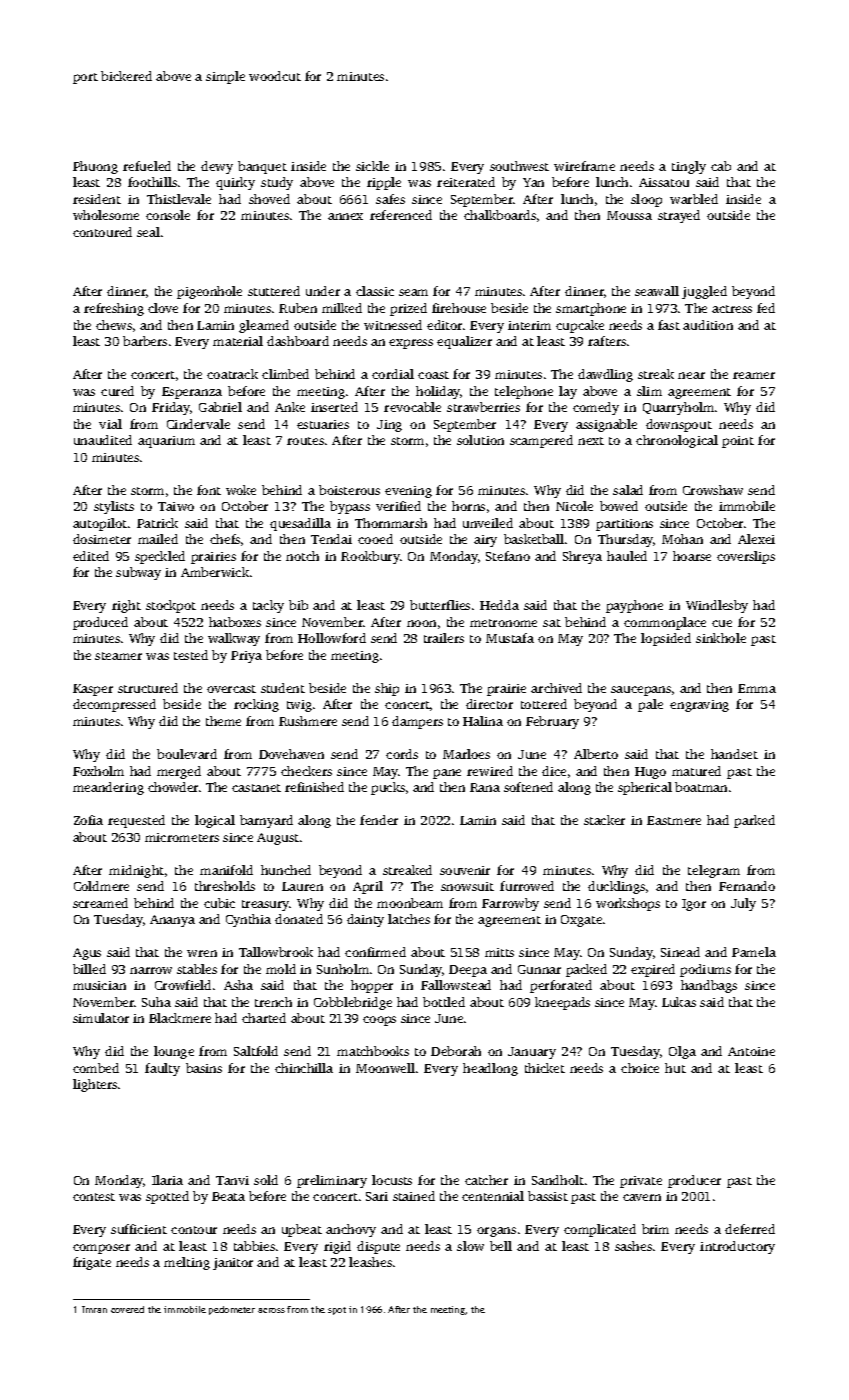 This image has height=1400, width=849. Describe the element at coordinates (605, 375) in the image. I see `dawdling` at that location.
